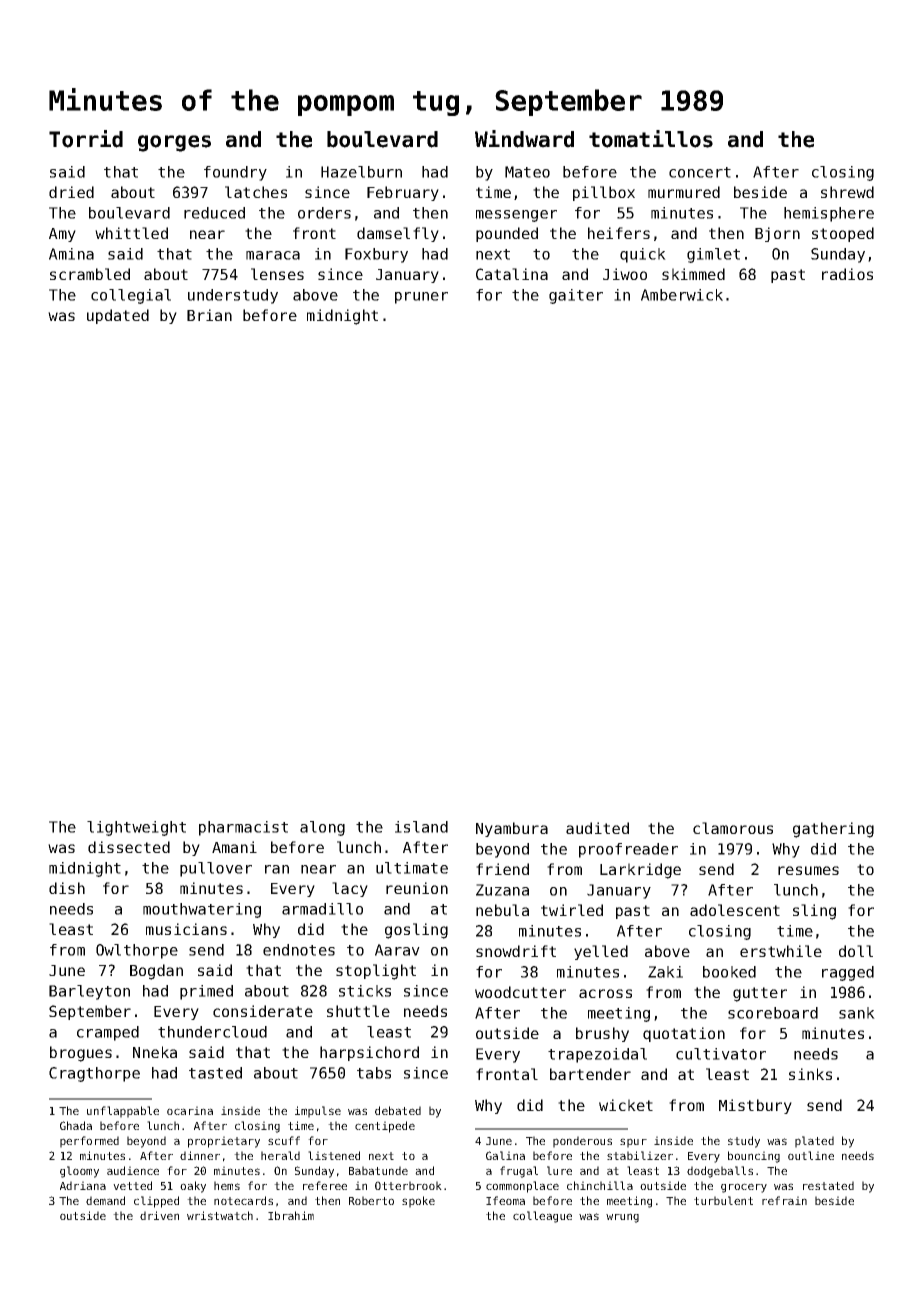 This screenshot has width=924, height=1314. I want to click on Zuzana, so click(502, 890).
